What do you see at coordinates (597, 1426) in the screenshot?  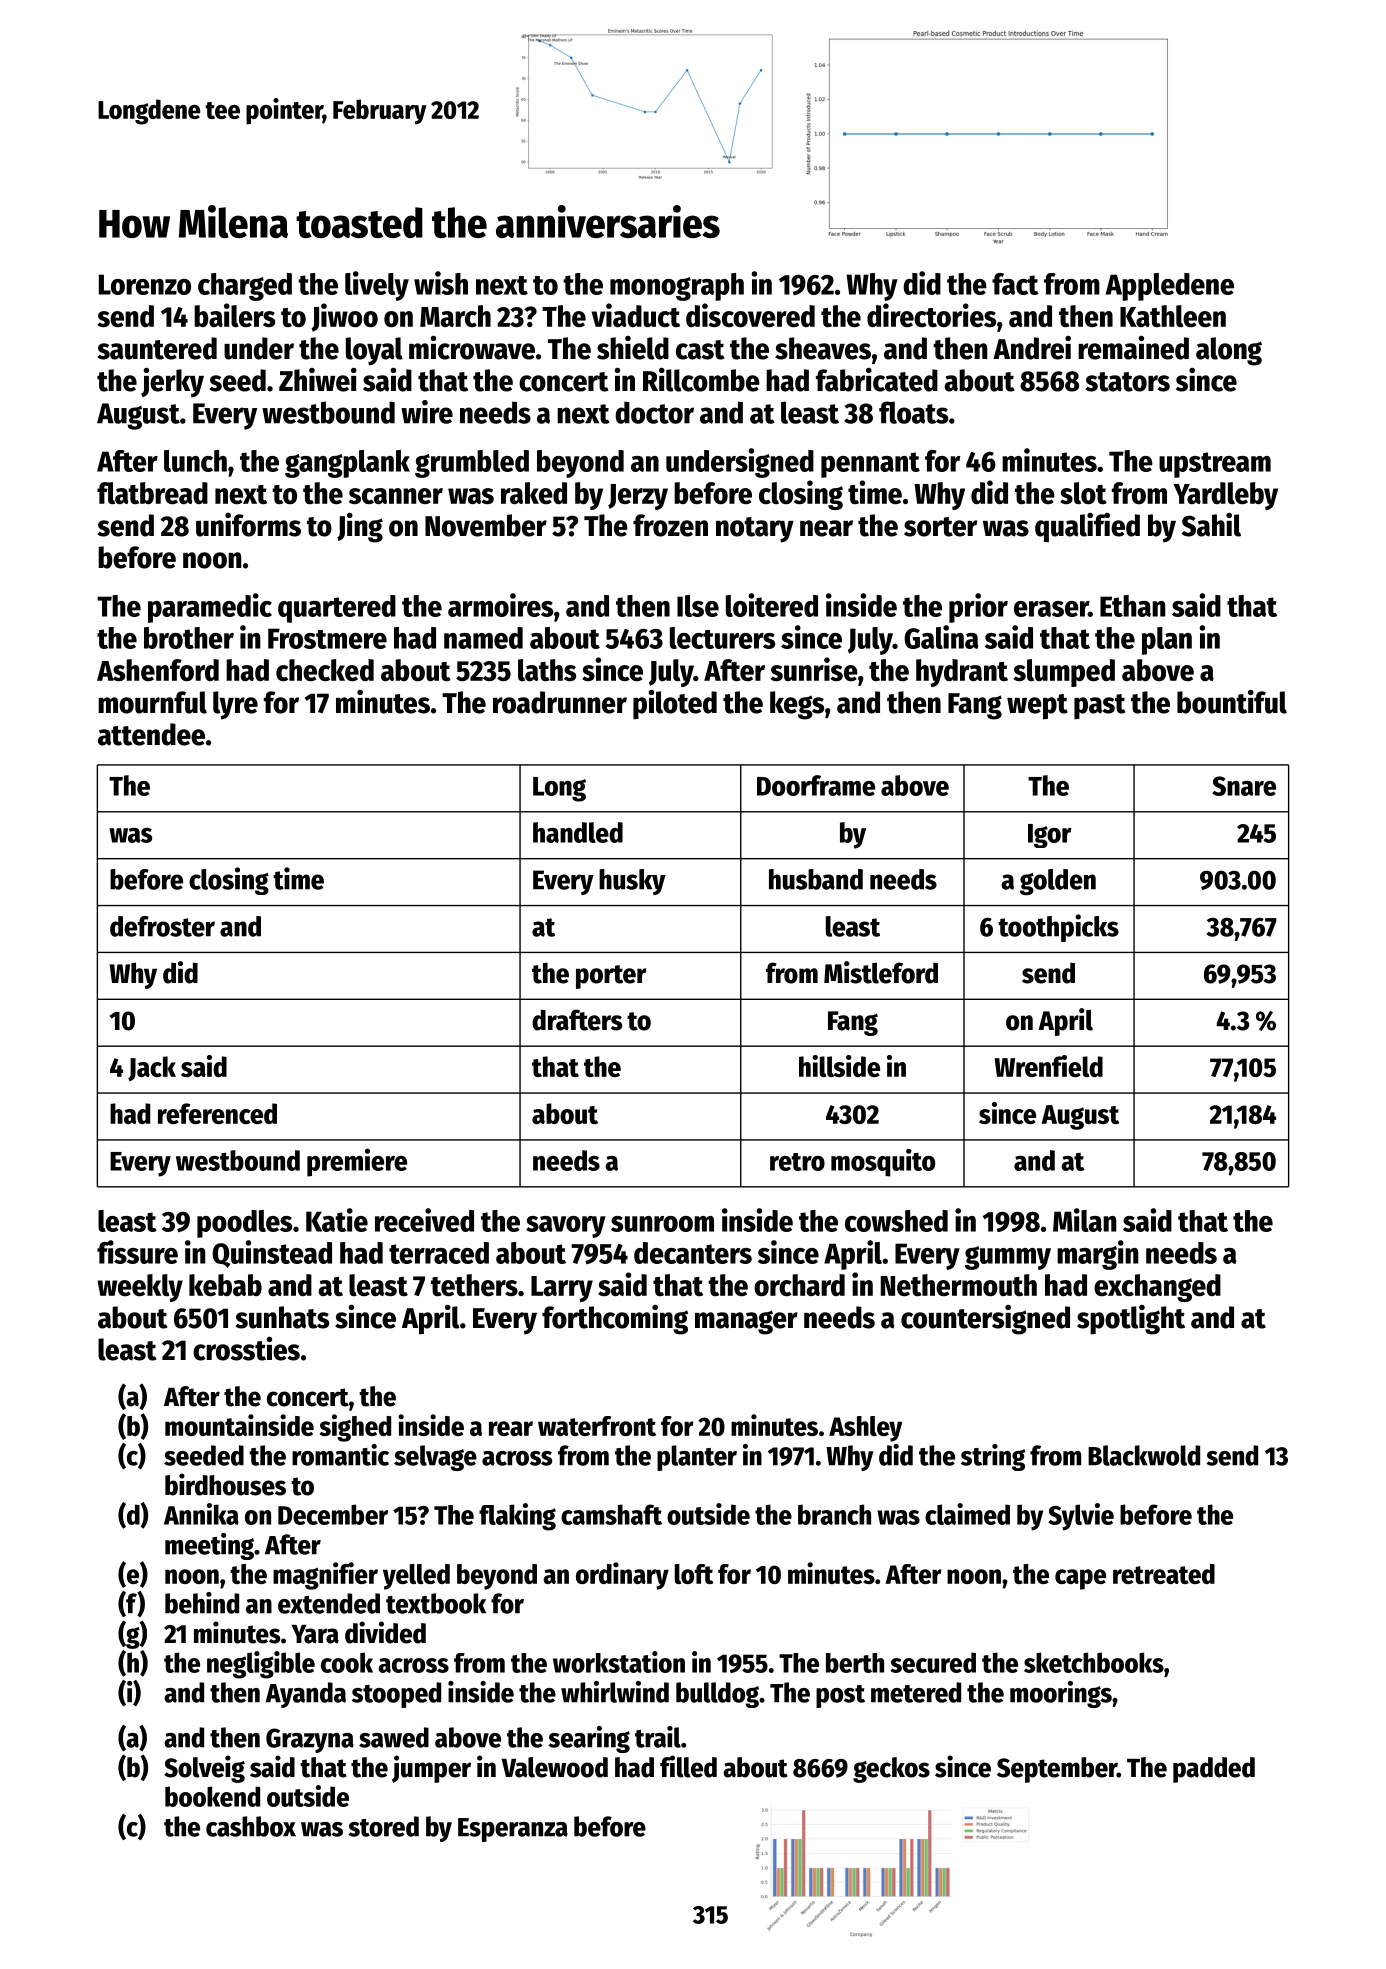 I see `waterfront` at bounding box center [597, 1426].
